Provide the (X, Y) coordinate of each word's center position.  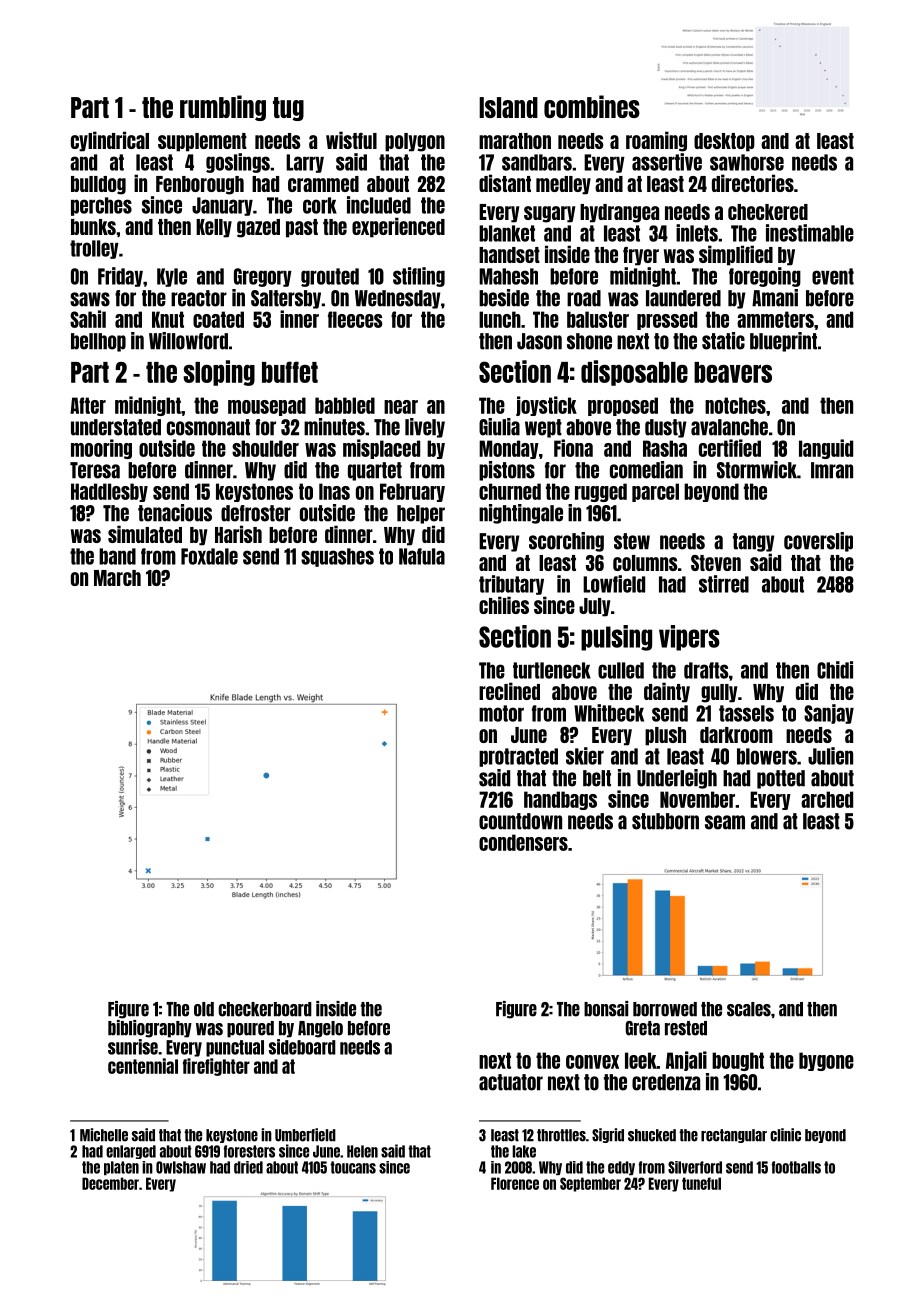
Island (508, 107)
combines (592, 106)
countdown (520, 821)
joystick (546, 406)
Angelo (320, 1029)
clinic (785, 1135)
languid (826, 449)
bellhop (98, 342)
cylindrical (110, 141)
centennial (143, 1066)
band (117, 556)
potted (781, 779)
